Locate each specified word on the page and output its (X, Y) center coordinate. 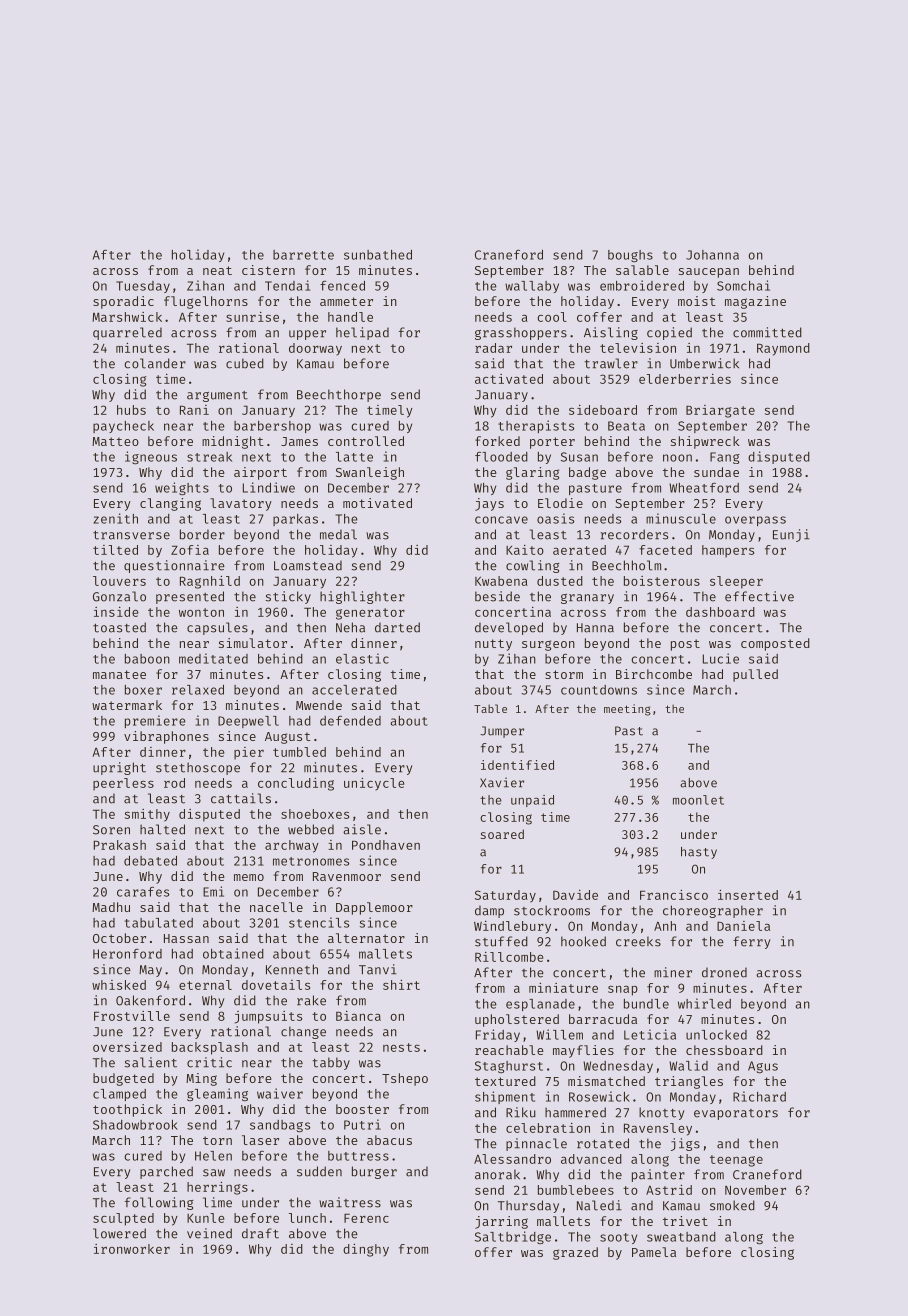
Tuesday (143, 287)
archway (292, 846)
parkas (295, 520)
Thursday (528, 1206)
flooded (501, 456)
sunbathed (378, 255)
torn (217, 1140)
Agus (763, 1067)
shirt (401, 985)
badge (587, 473)
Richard (759, 1096)
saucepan (709, 273)
